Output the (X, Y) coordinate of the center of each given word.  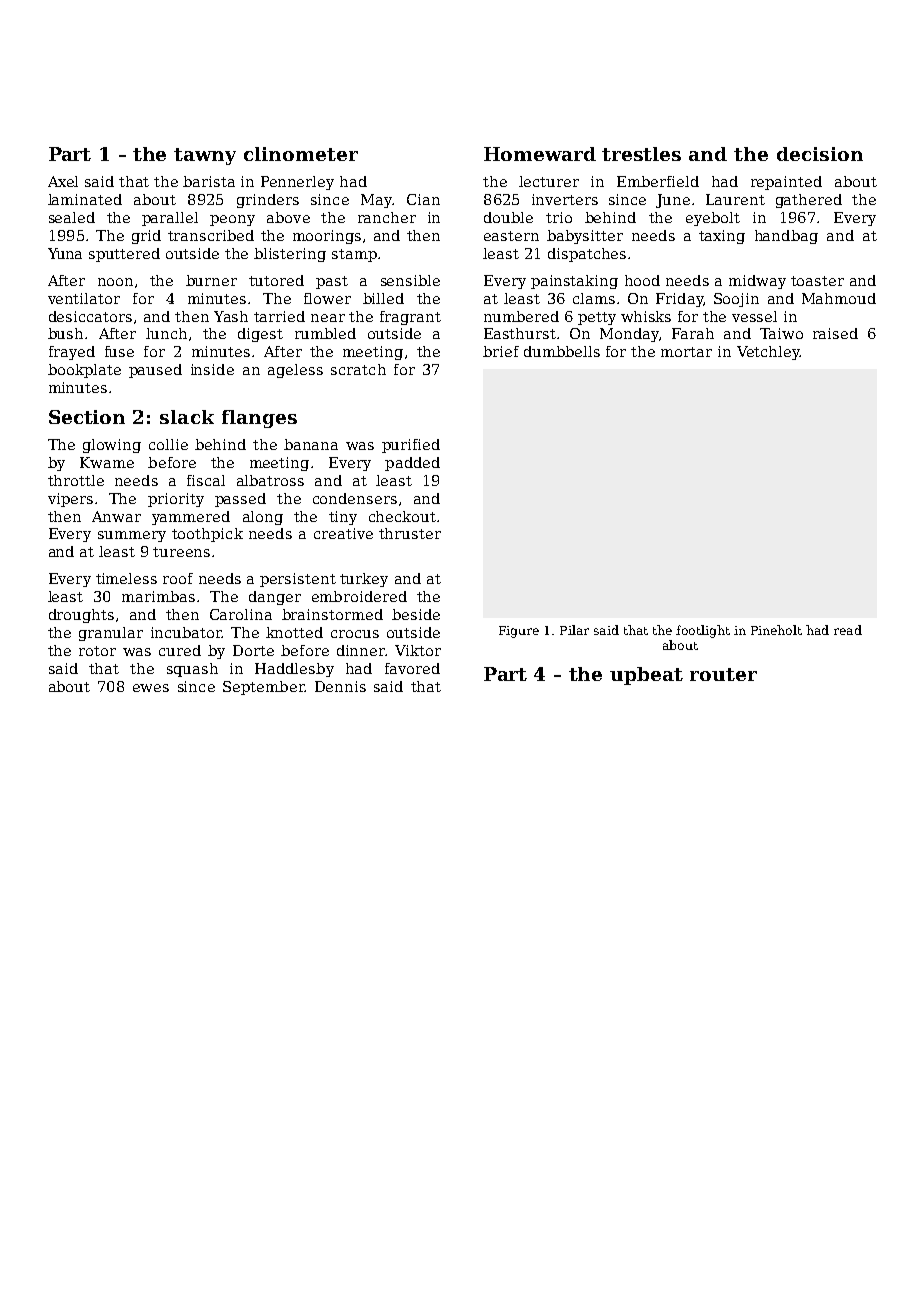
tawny (205, 156)
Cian (423, 199)
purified (411, 446)
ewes (151, 688)
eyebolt (713, 219)
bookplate (84, 371)
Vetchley (768, 353)
